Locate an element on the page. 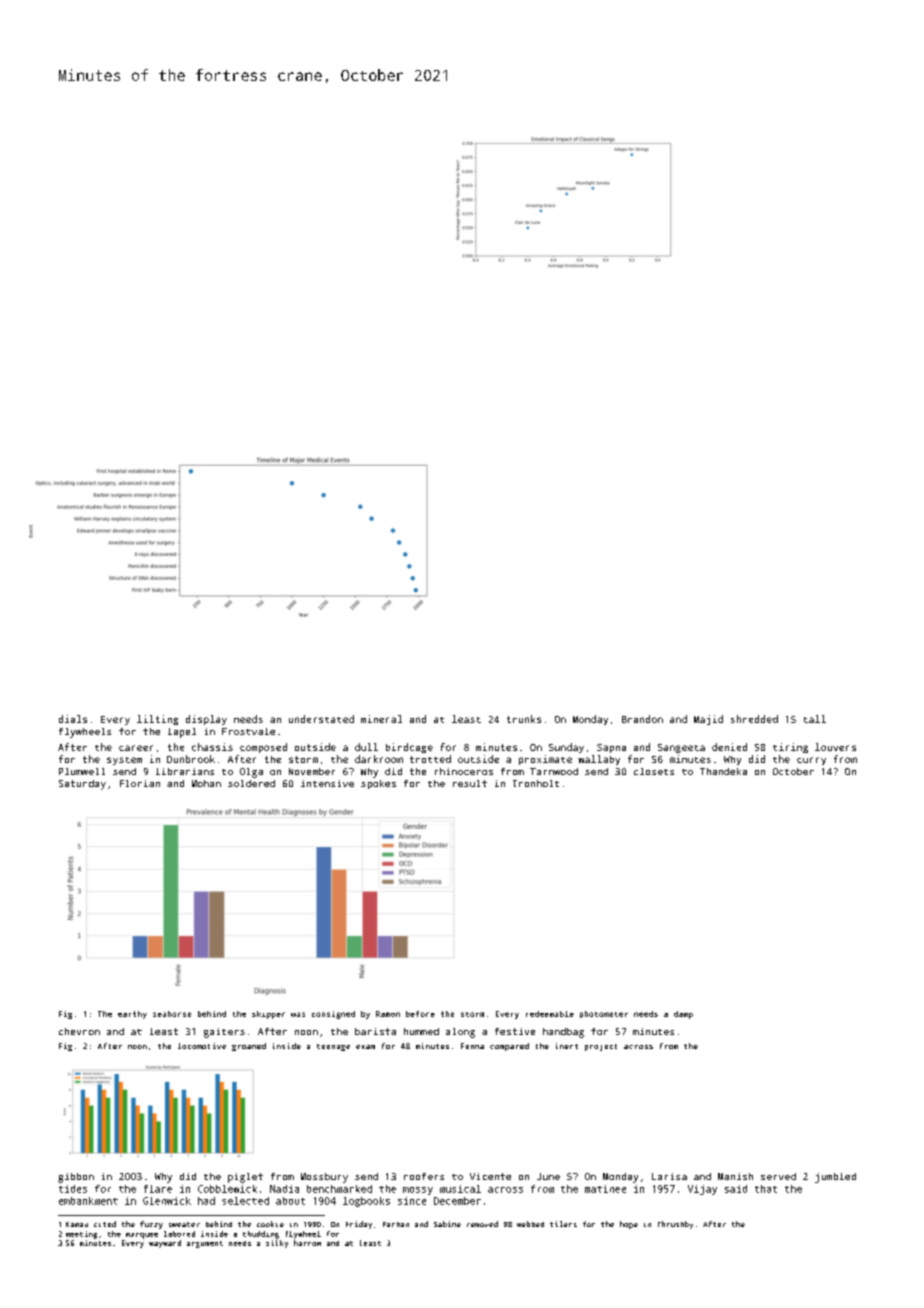 Image resolution: width=924 pixels, height=1308 pixels. Ironholt is located at coordinates (536, 783).
